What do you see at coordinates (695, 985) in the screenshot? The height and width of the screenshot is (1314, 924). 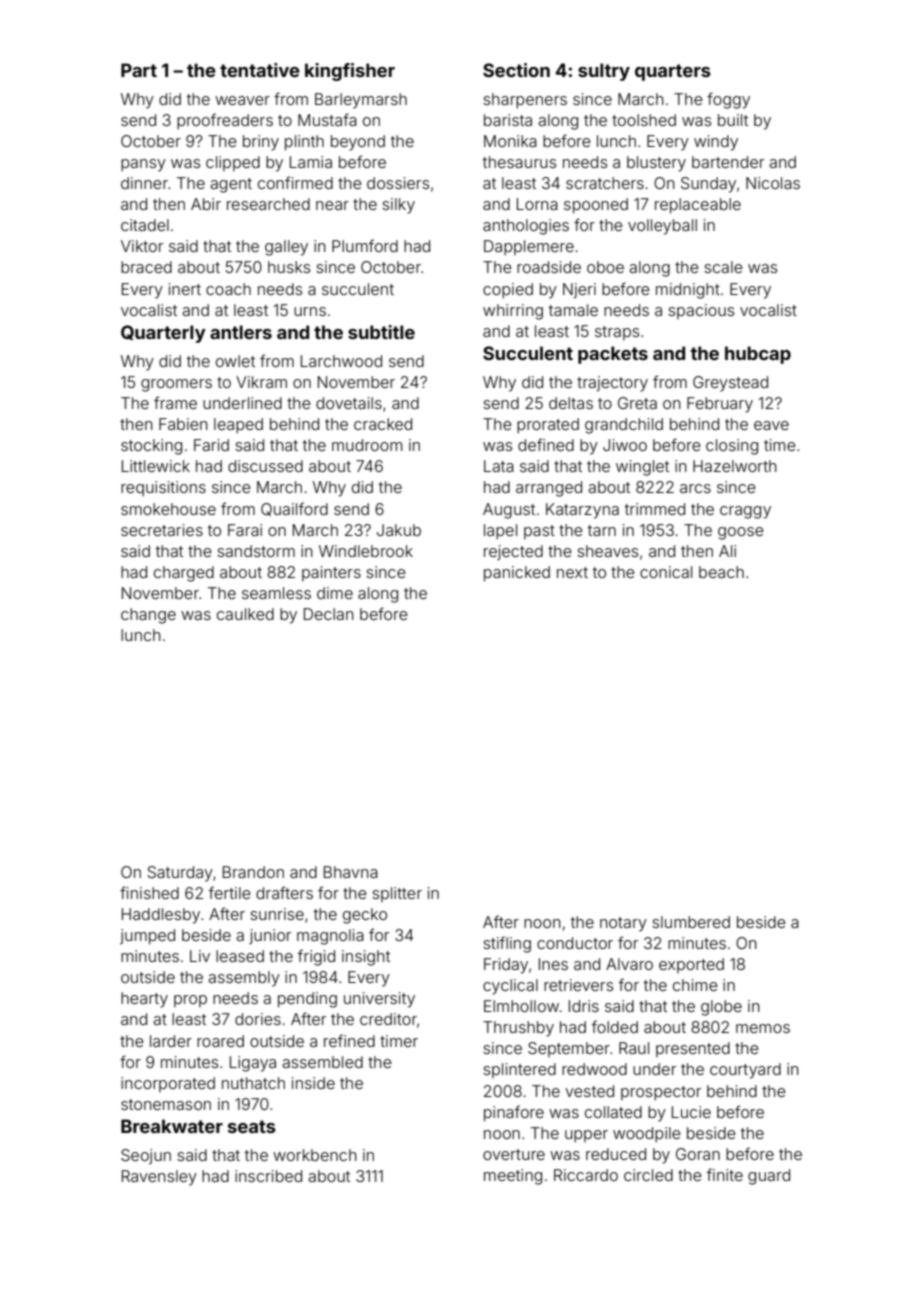 I see `chime` at bounding box center [695, 985].
